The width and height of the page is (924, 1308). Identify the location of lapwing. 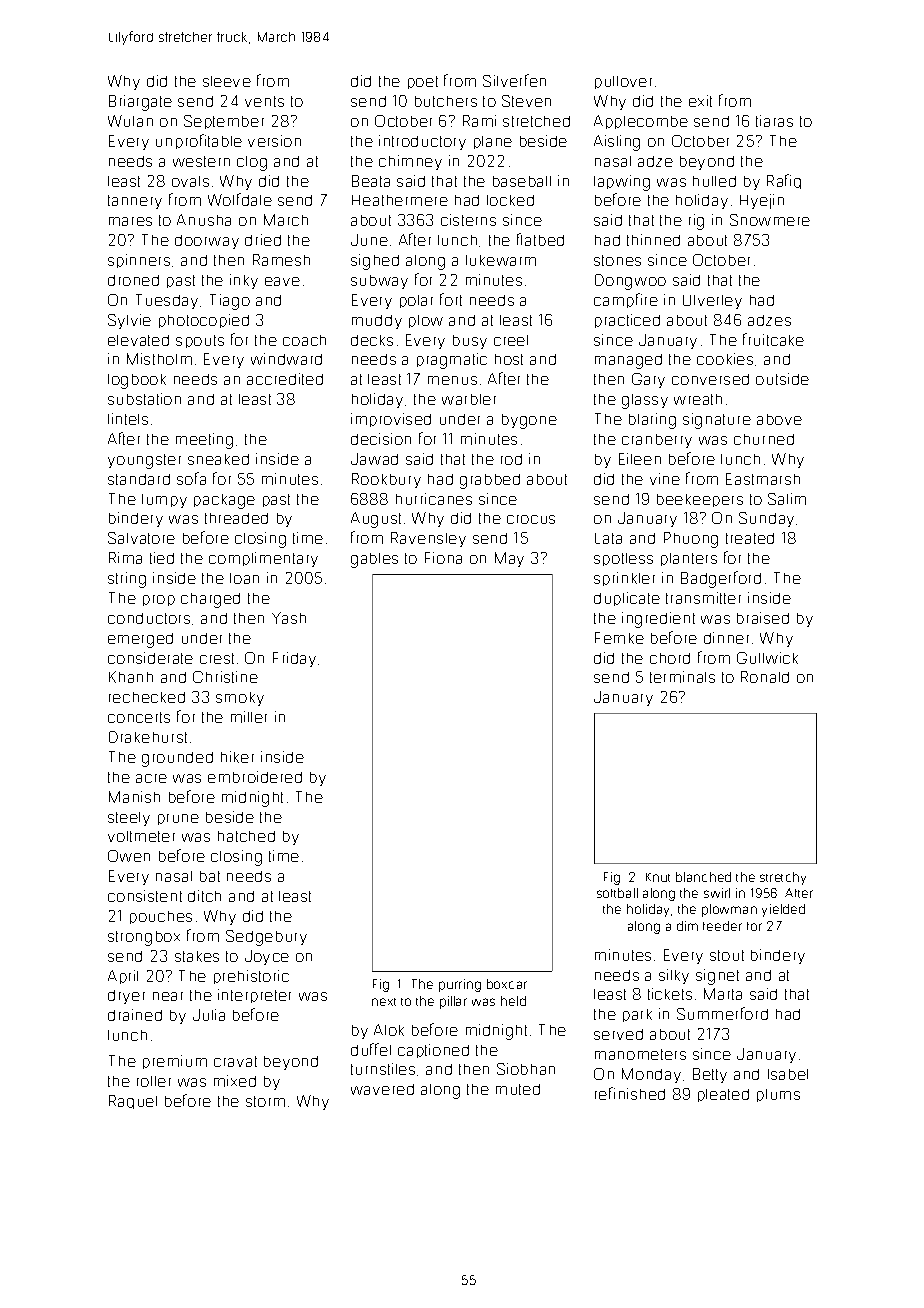
(622, 183).
